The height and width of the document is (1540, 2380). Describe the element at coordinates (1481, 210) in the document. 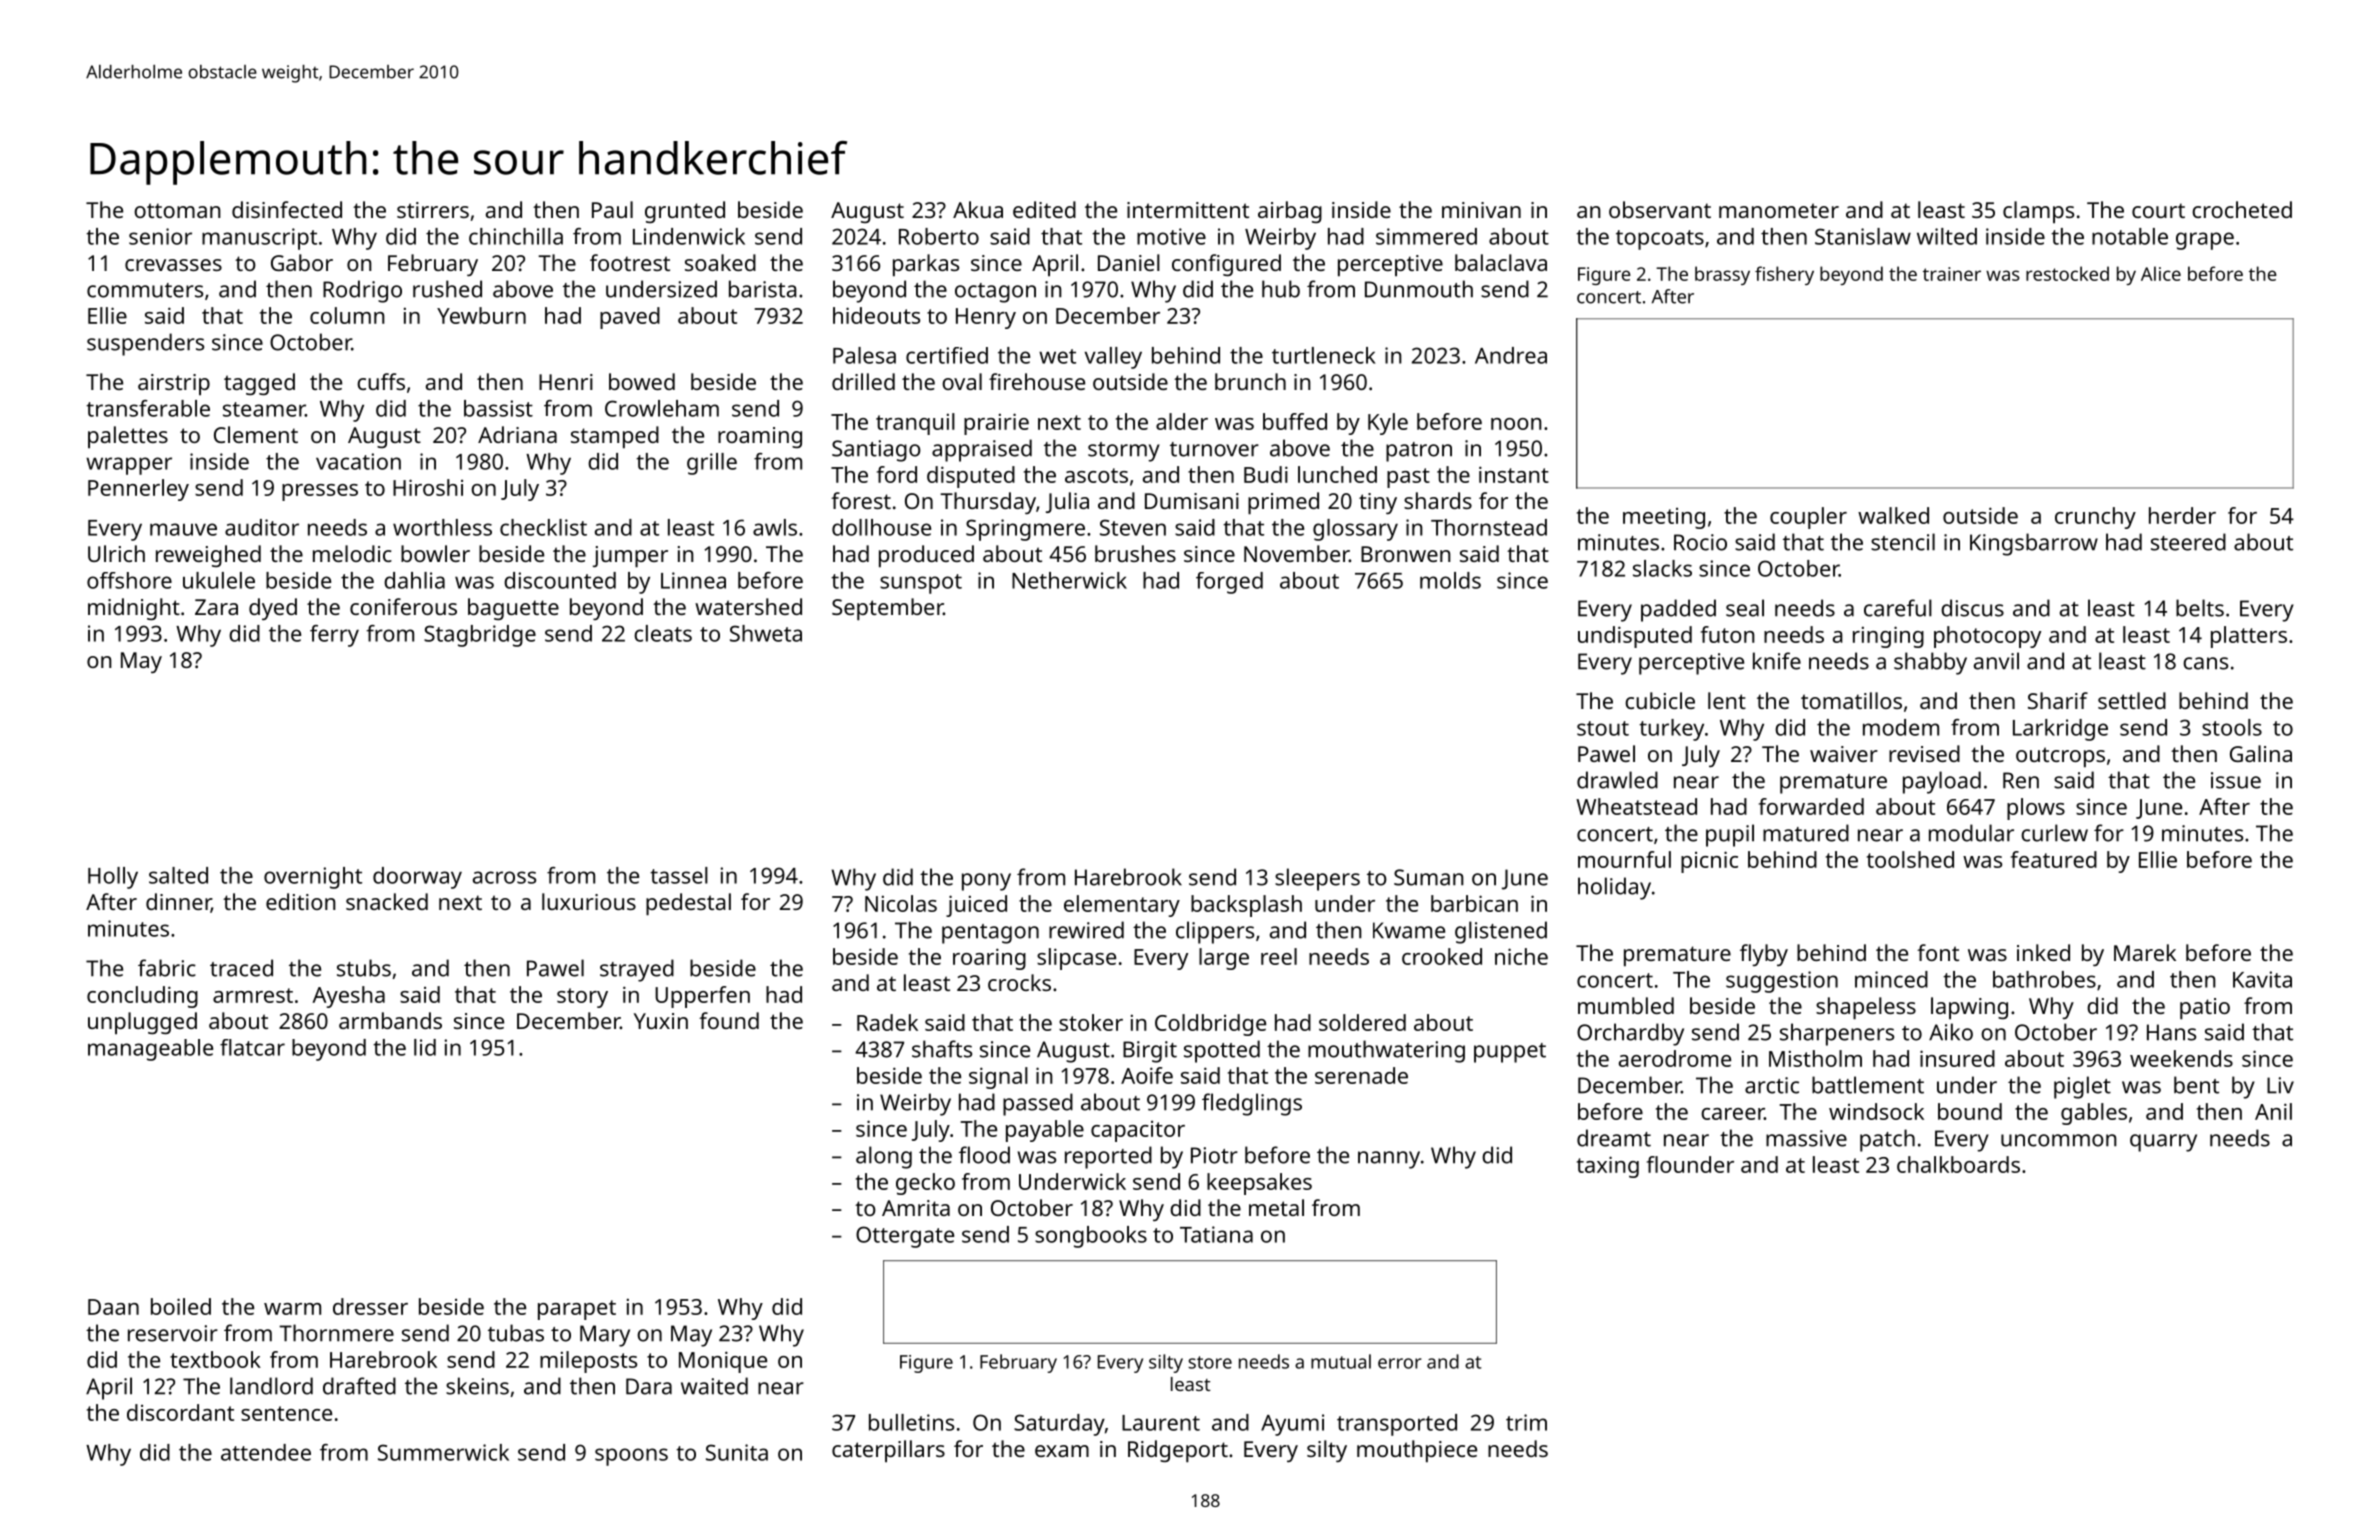

I see `minivan` at that location.
